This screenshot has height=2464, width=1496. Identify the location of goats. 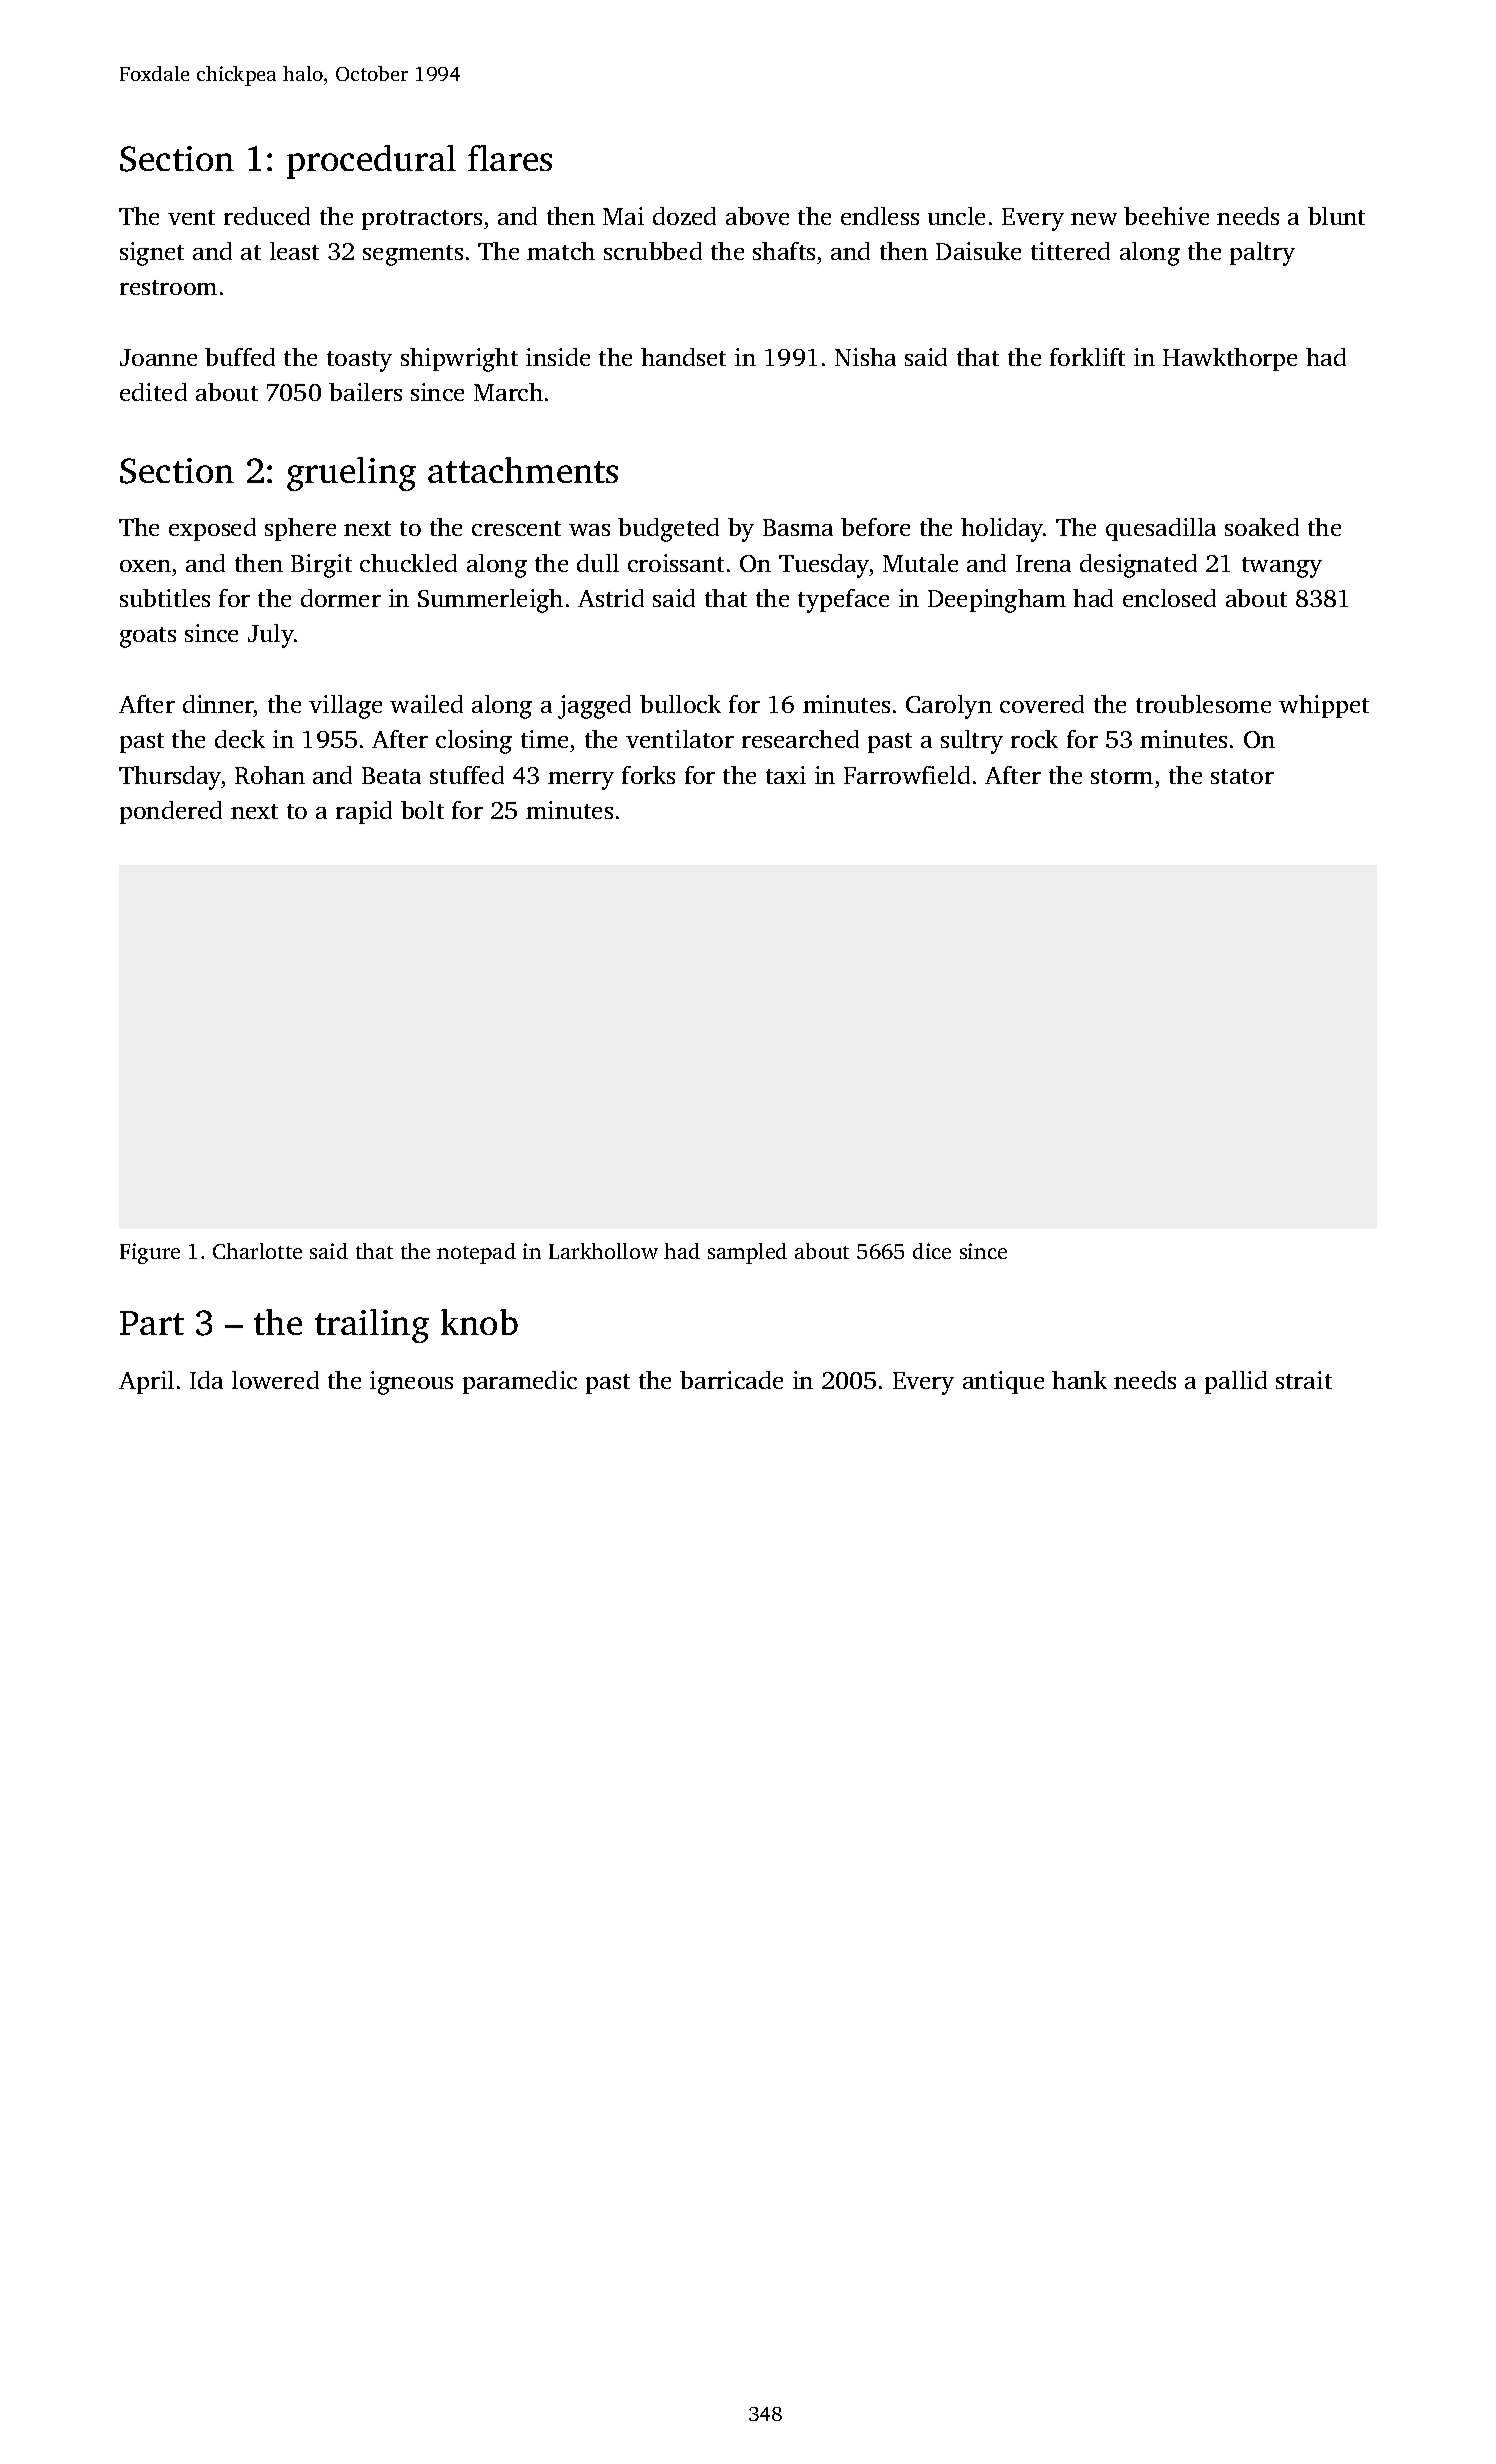
(148, 637).
